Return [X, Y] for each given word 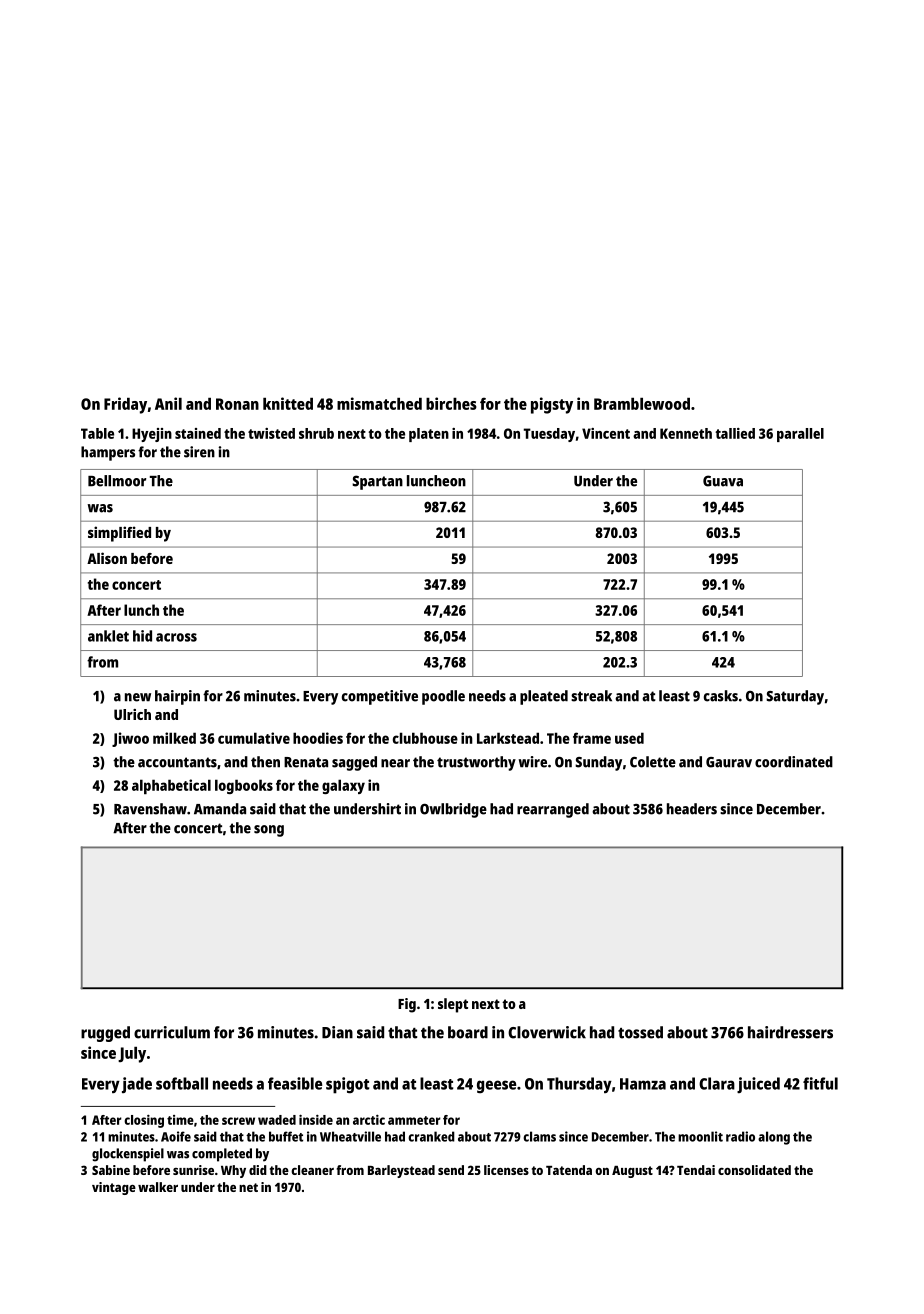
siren [199, 452]
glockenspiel [128, 1155]
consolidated [754, 1170]
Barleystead [401, 1171]
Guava [723, 481]
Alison [107, 558]
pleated [544, 697]
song [269, 831]
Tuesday [549, 435]
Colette [653, 762]
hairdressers [790, 1032]
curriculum [172, 1032]
